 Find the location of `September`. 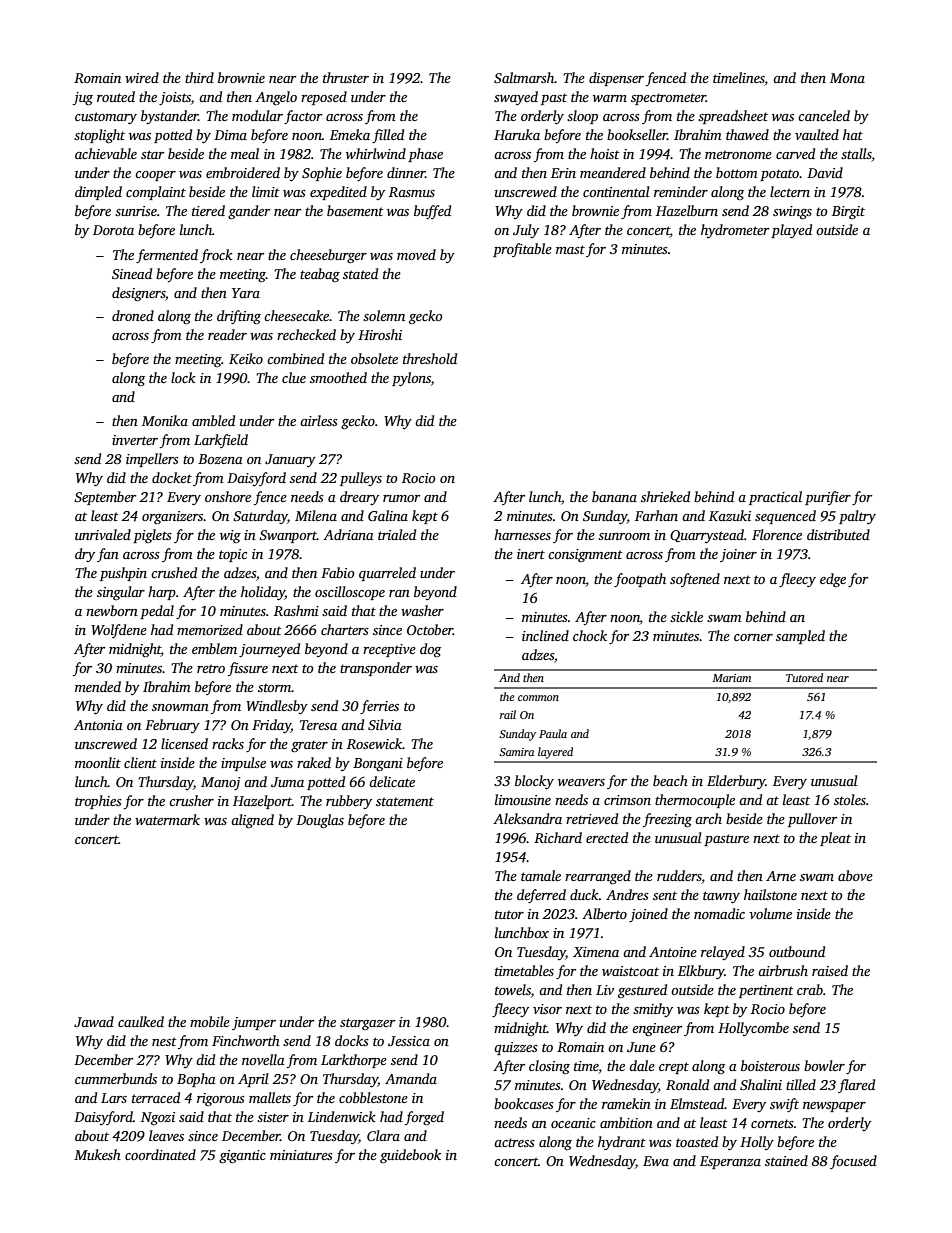

September is located at coordinates (105, 498).
